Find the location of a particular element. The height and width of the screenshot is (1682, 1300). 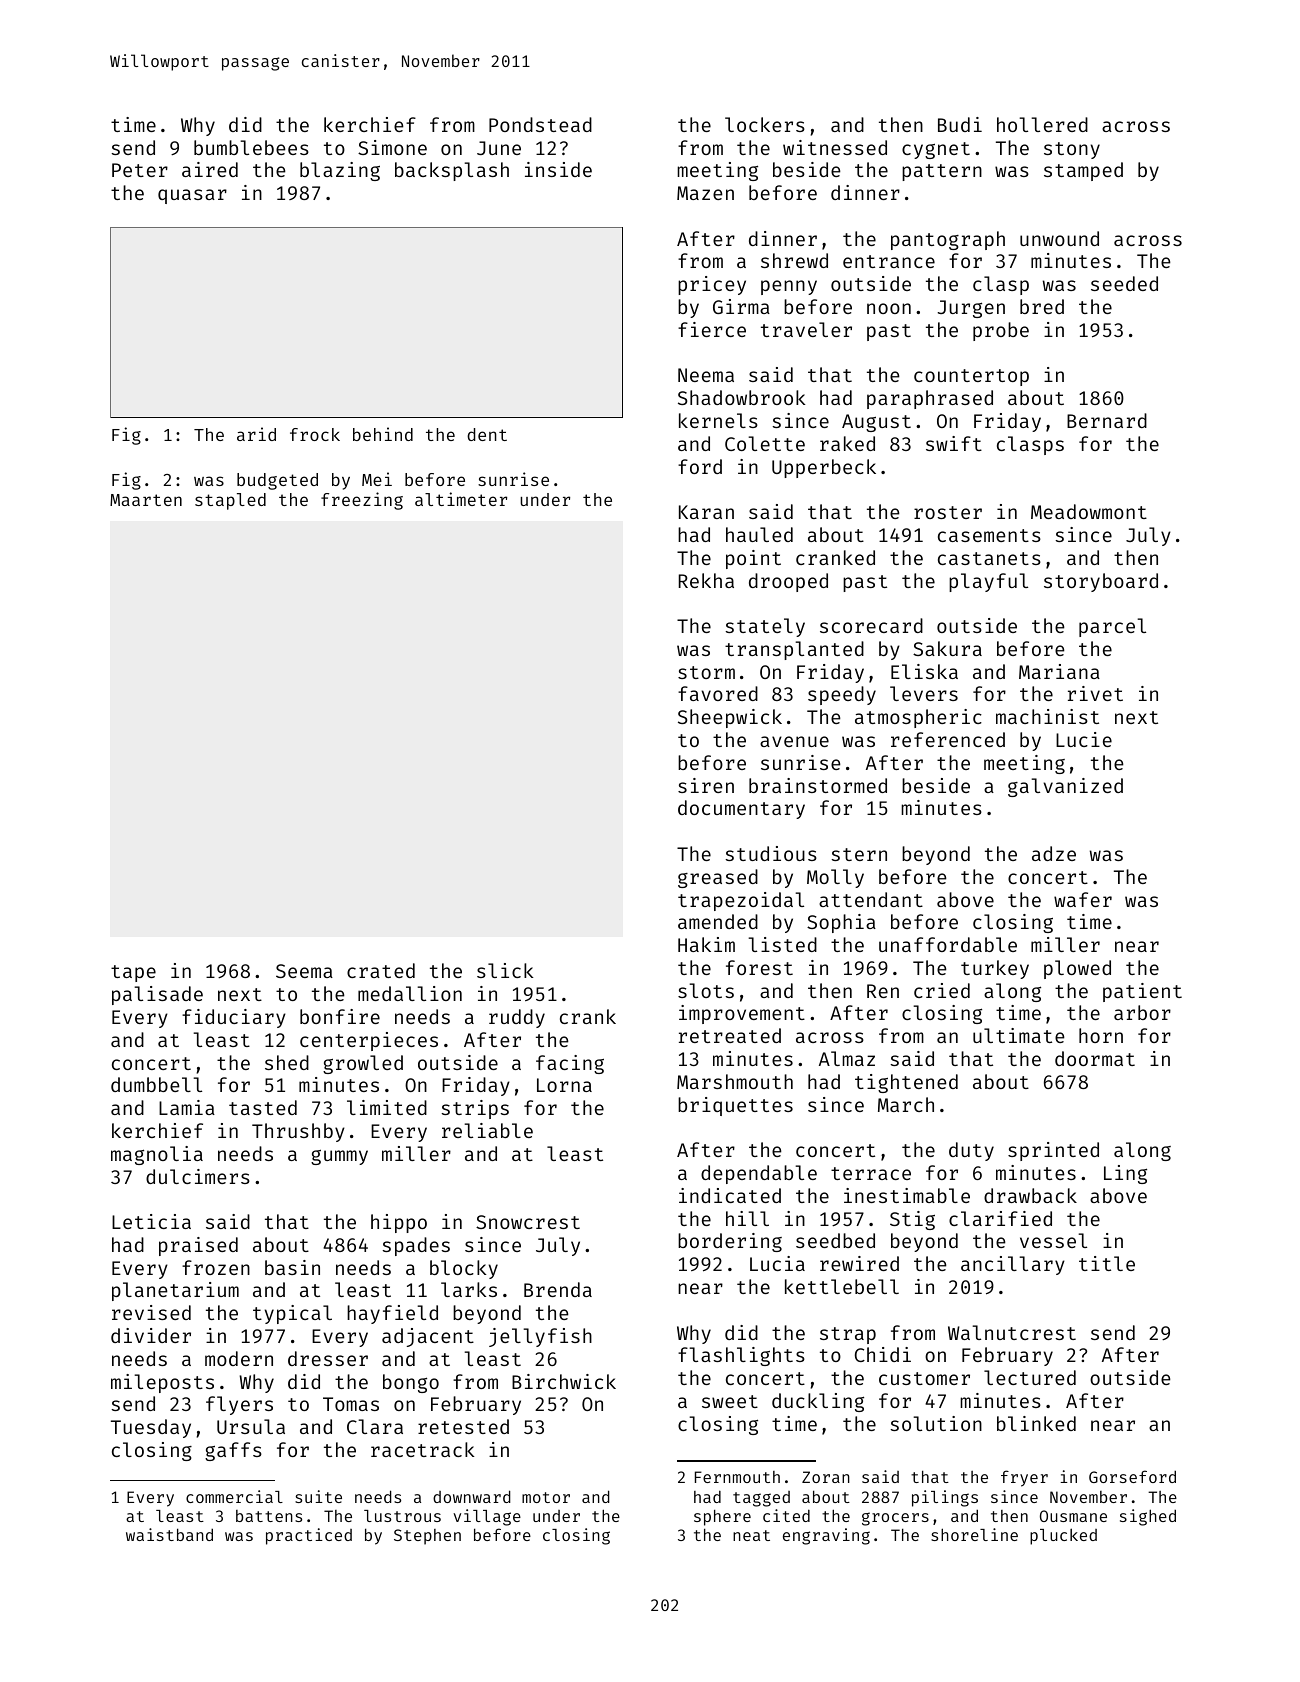

speedy is located at coordinates (842, 695).
